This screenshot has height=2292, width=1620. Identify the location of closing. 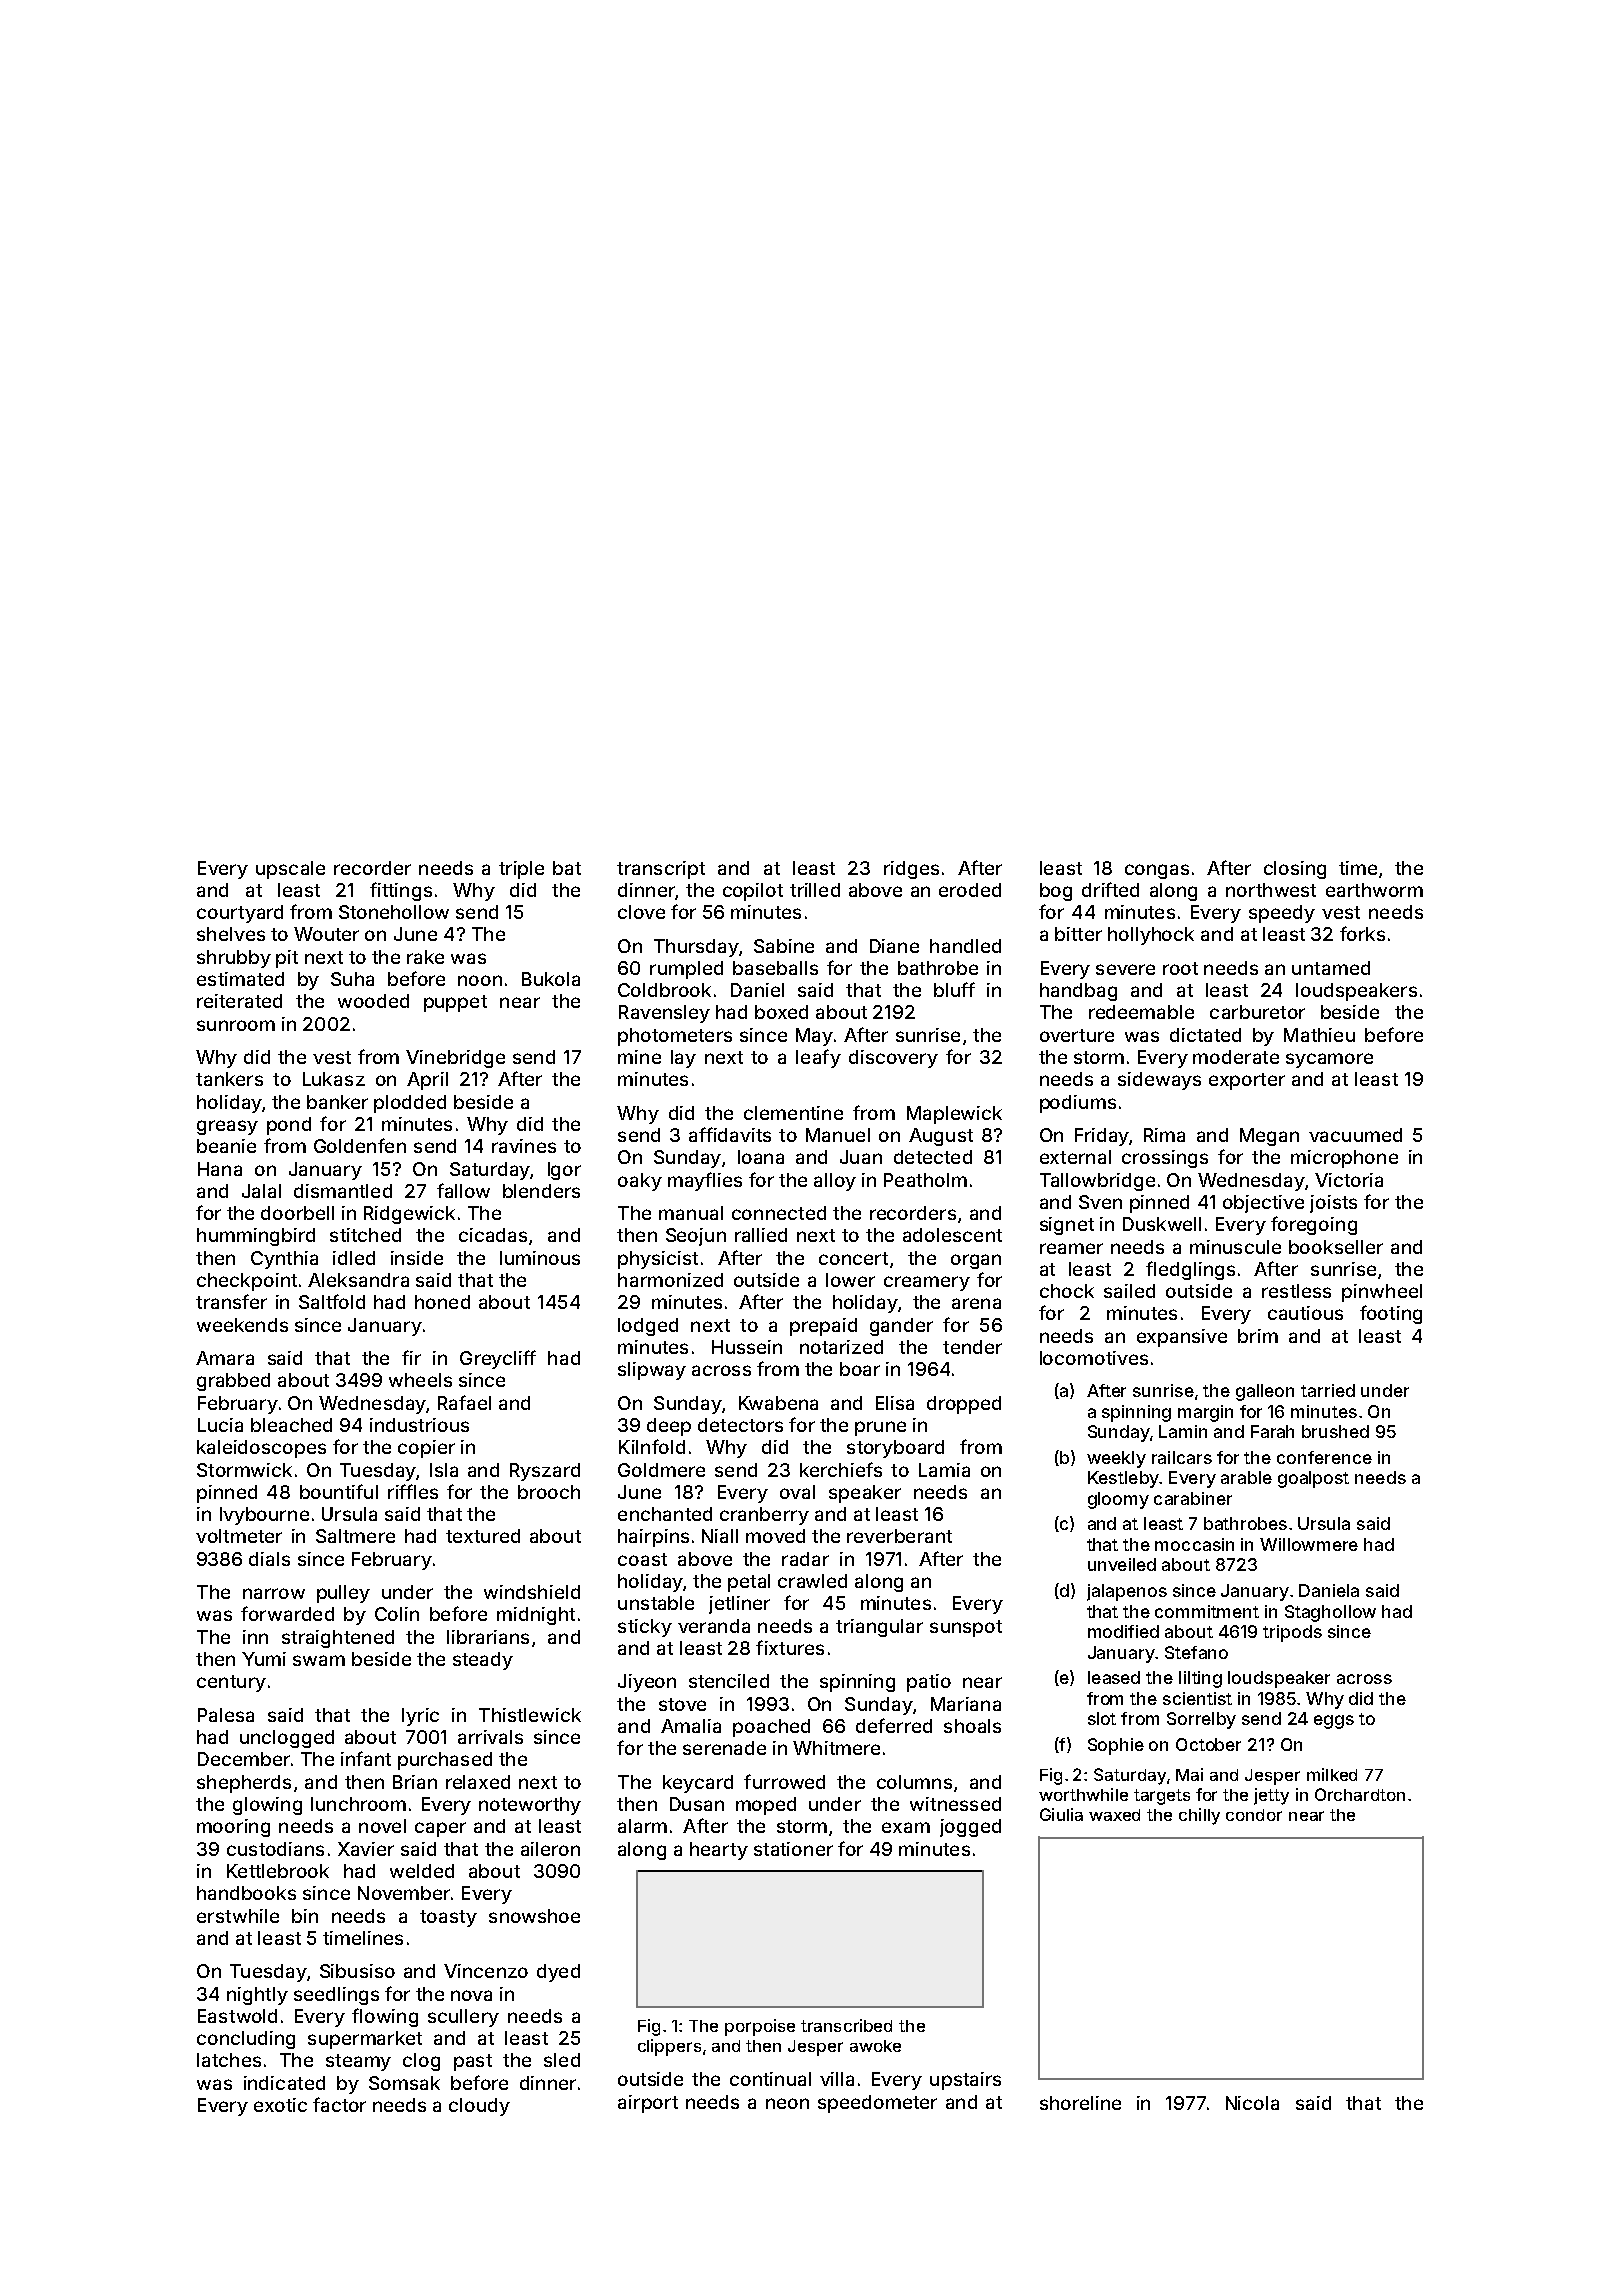
(1295, 870).
